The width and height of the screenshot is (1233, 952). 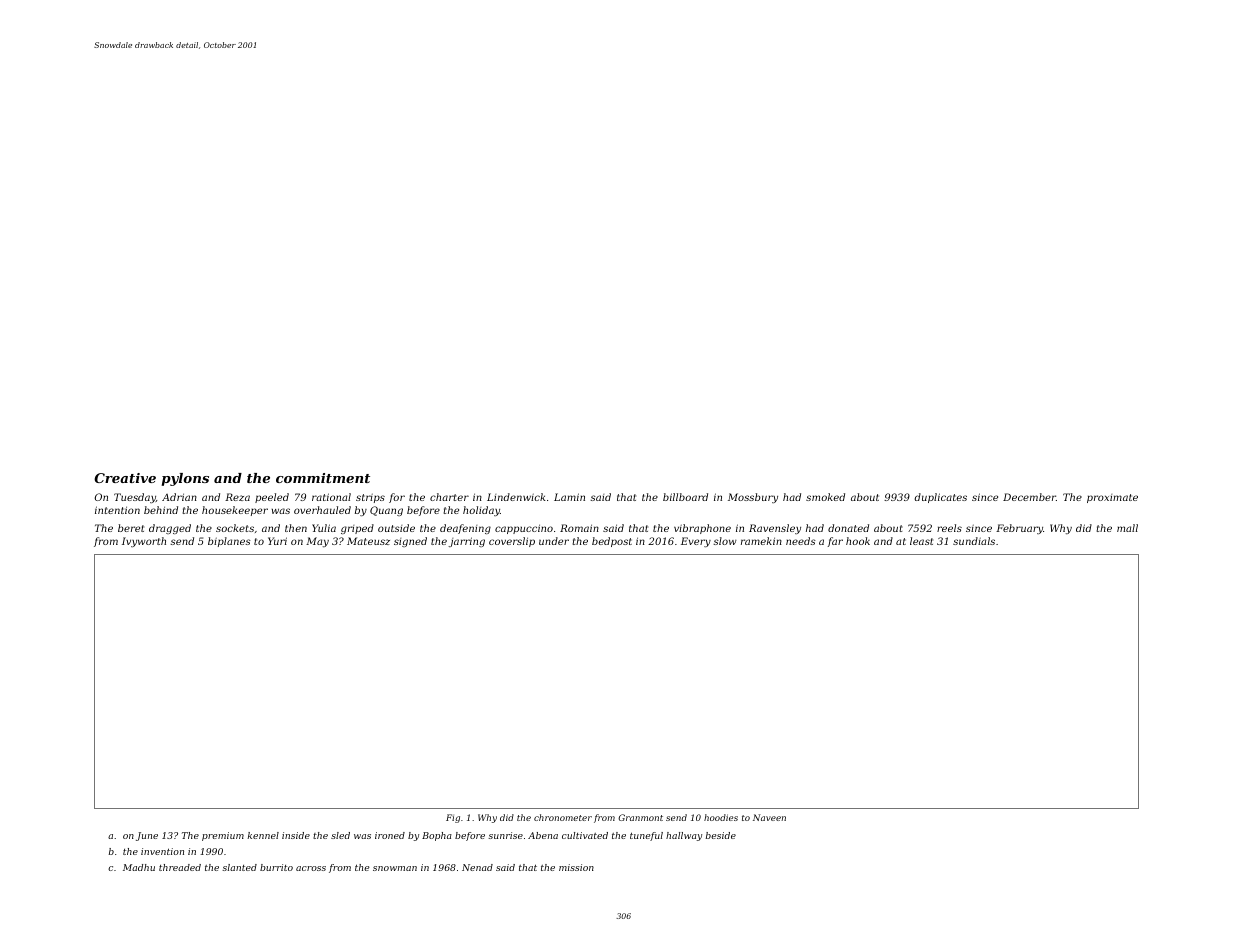 What do you see at coordinates (696, 542) in the screenshot?
I see `Every` at bounding box center [696, 542].
